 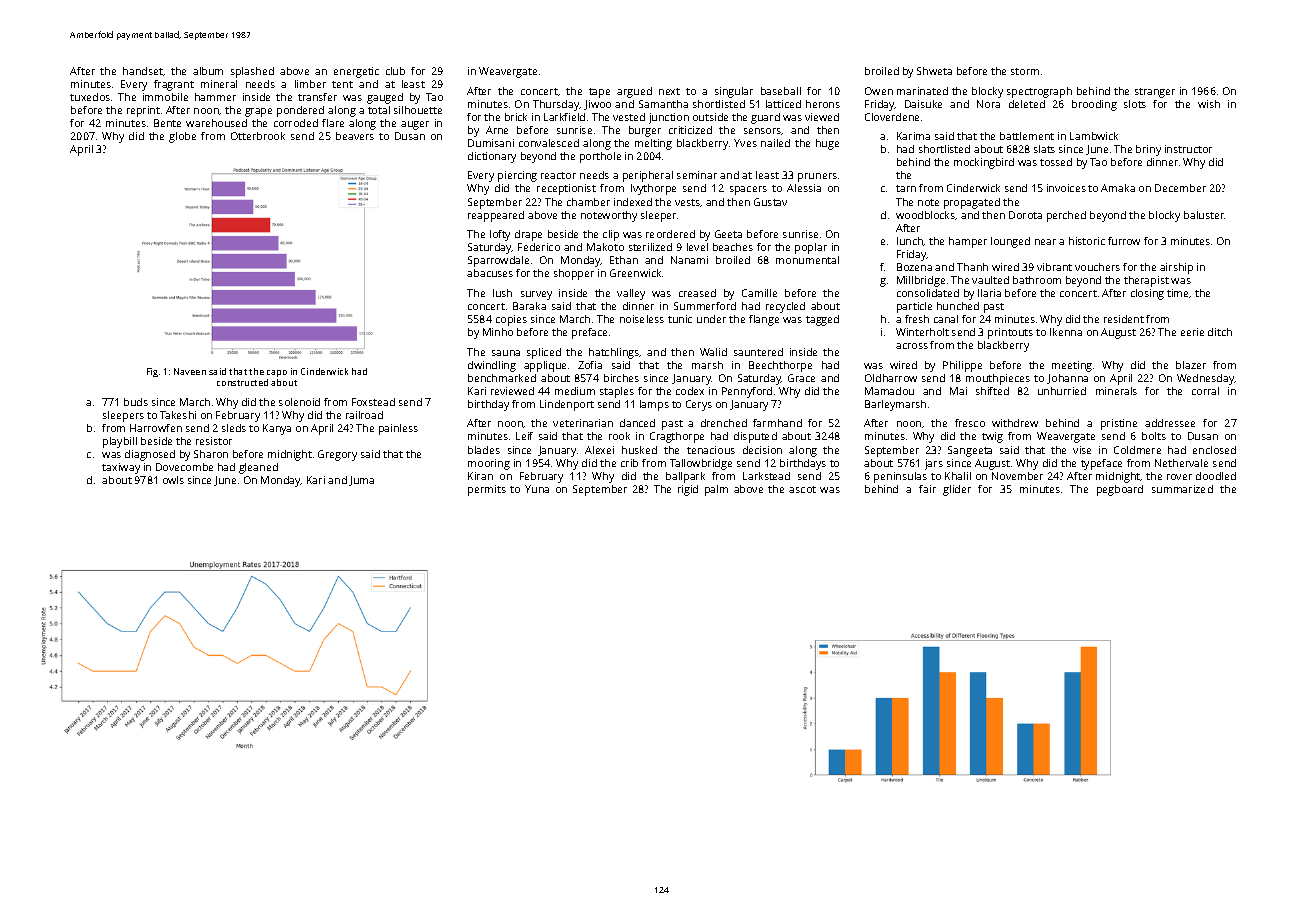 What do you see at coordinates (669, 91) in the screenshot?
I see `next` at bounding box center [669, 91].
